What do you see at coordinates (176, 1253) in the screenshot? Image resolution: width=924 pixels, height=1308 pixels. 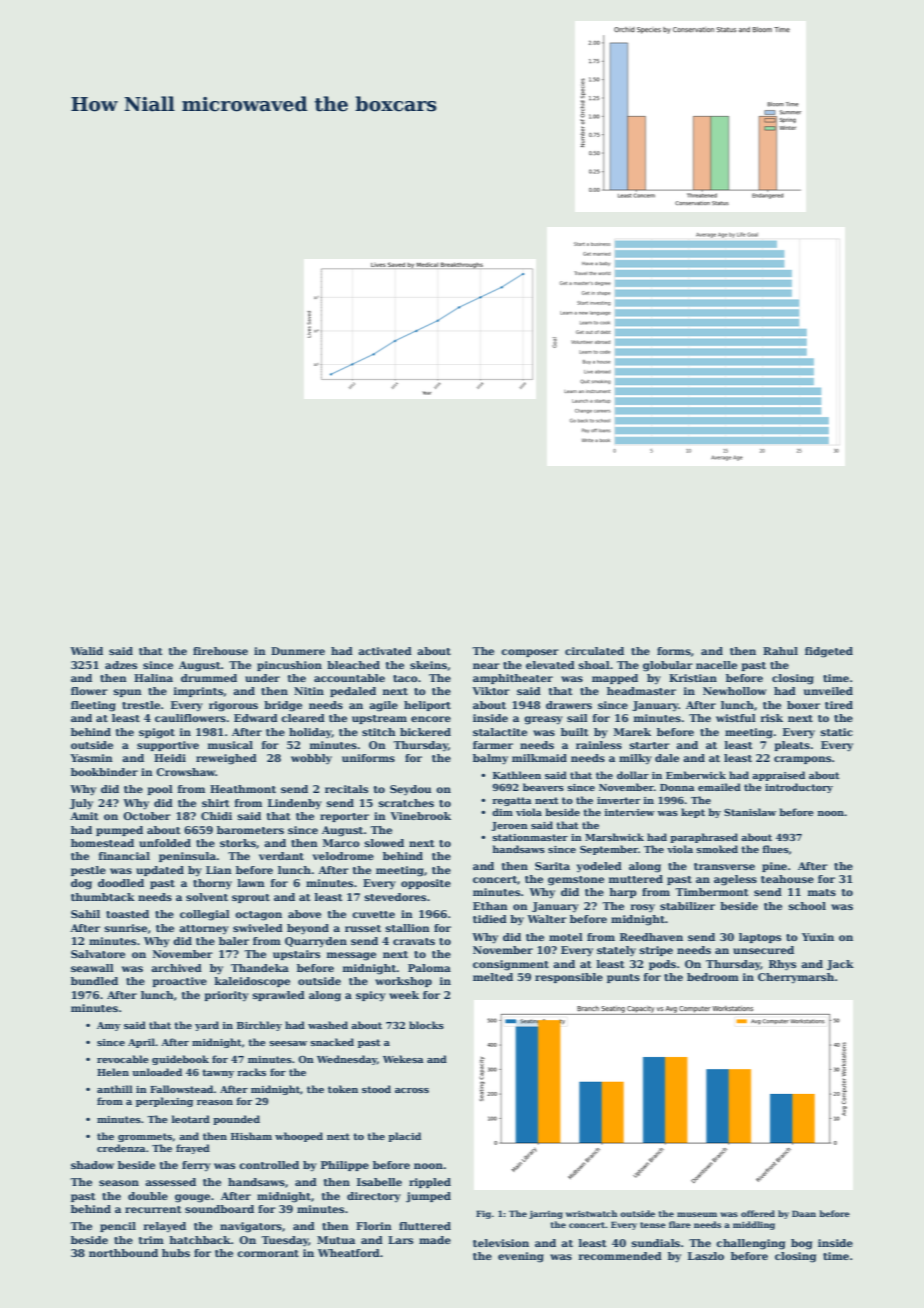 I see `hubs` at bounding box center [176, 1253].
